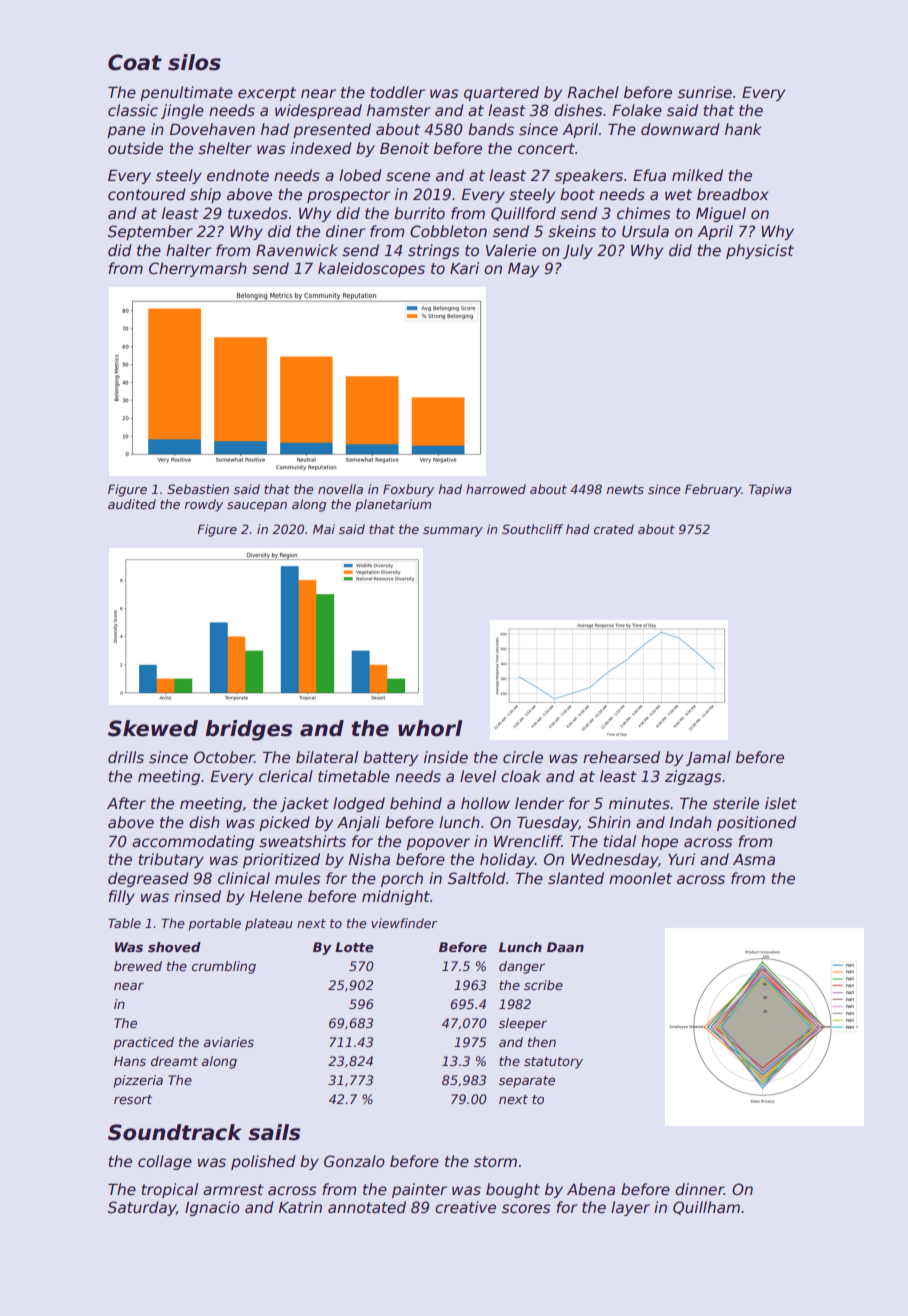  I want to click on Gonzalo, so click(354, 1161).
